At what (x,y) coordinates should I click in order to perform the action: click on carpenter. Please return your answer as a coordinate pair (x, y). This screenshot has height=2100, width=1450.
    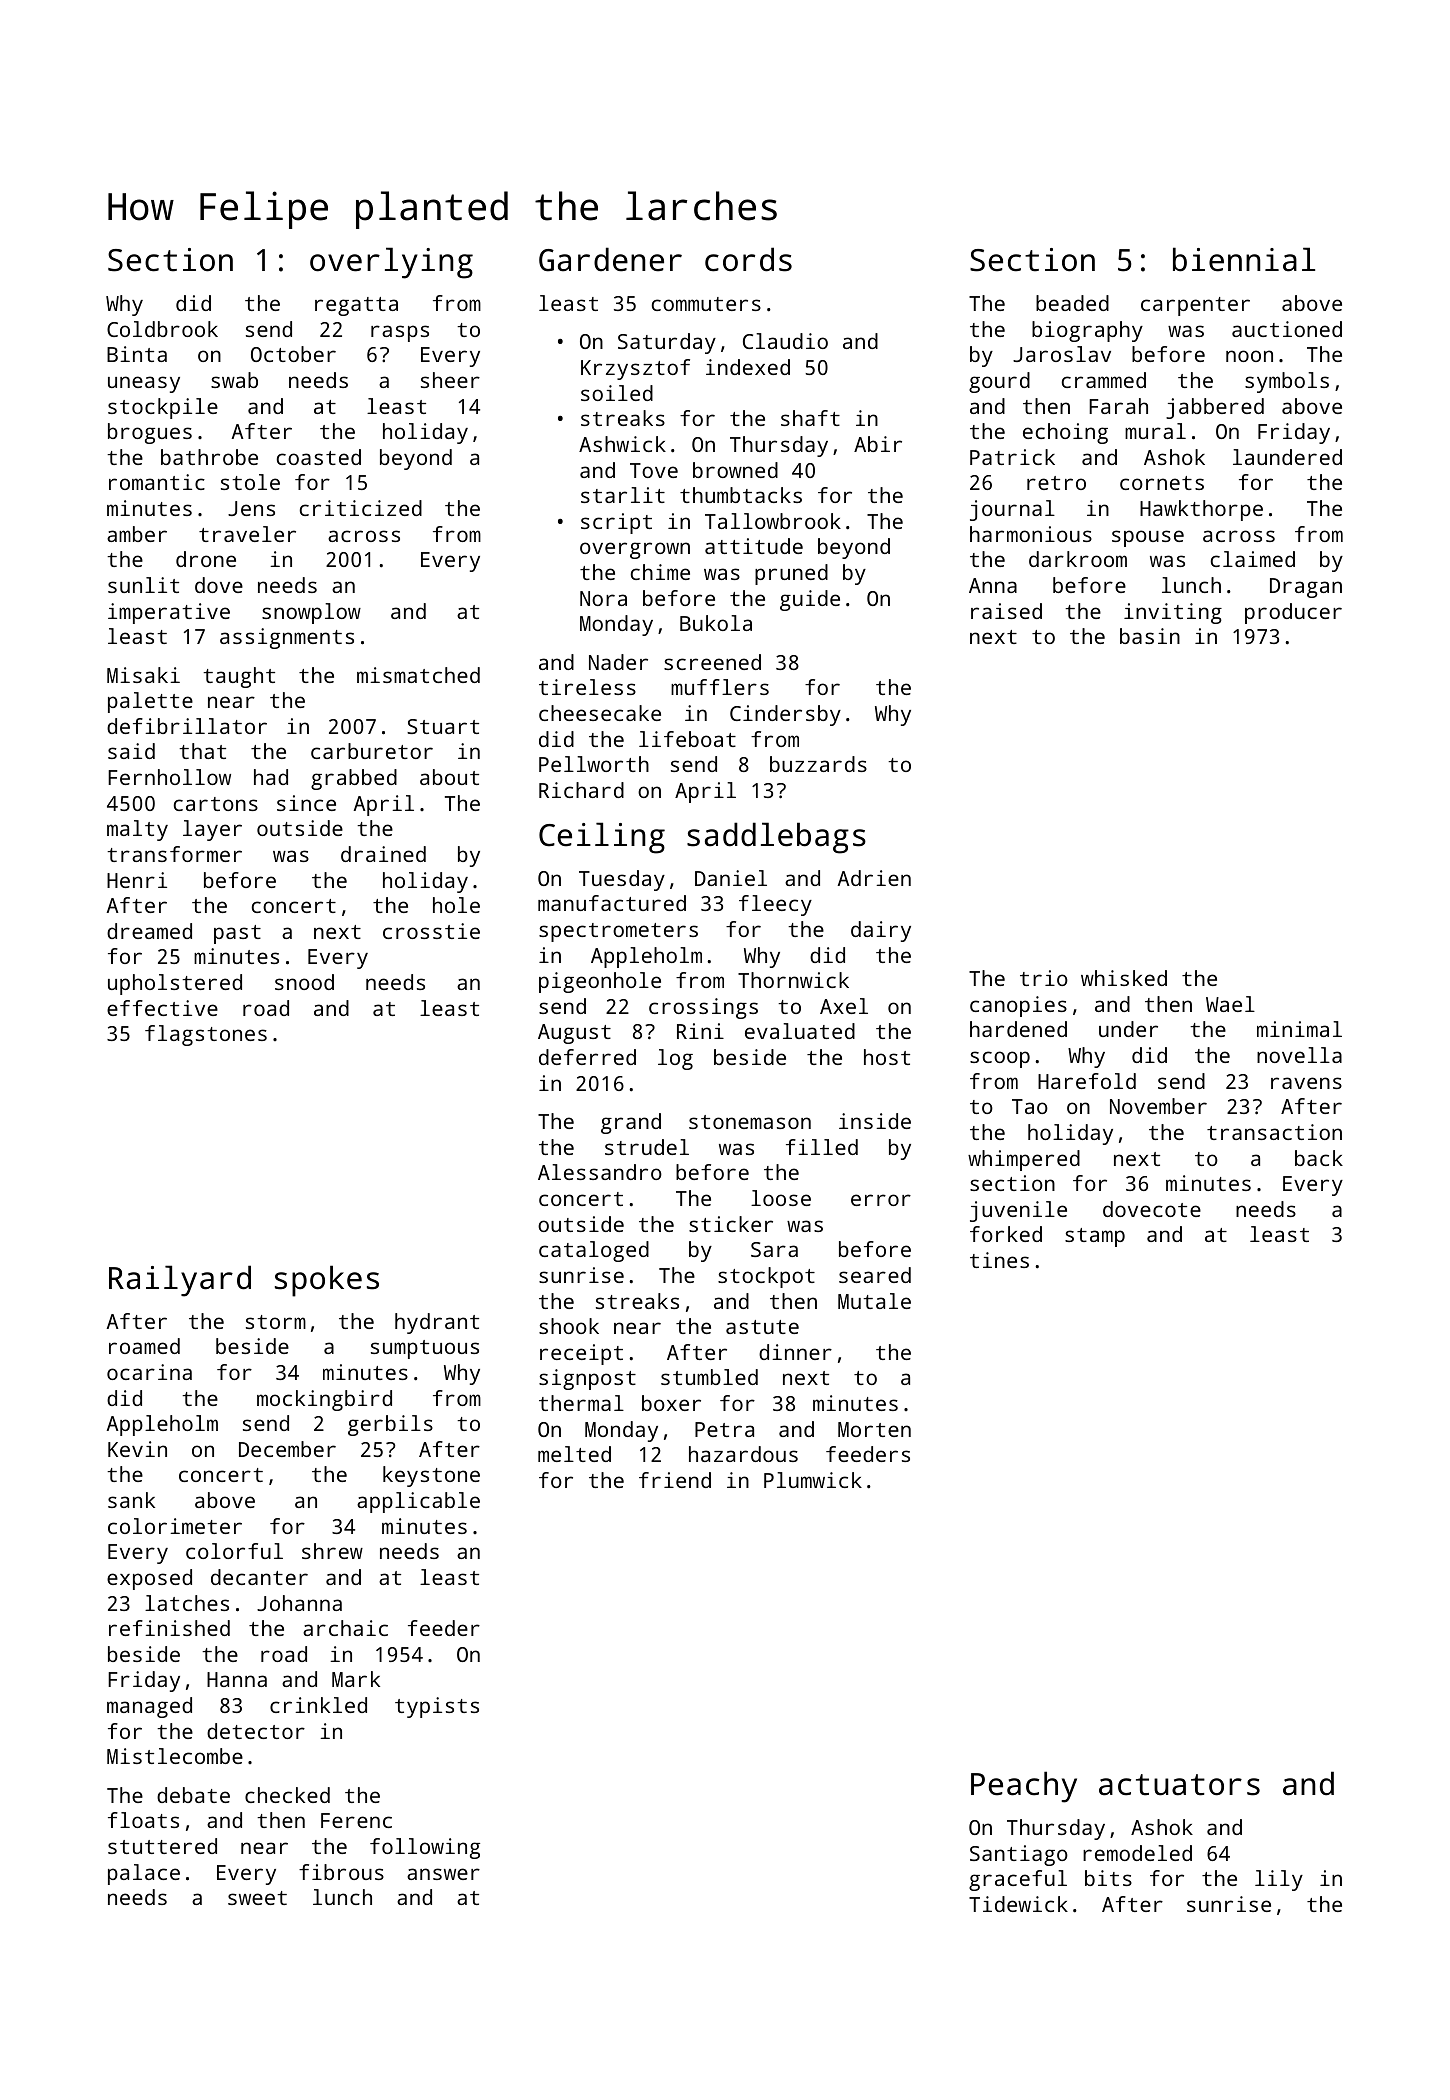
    Looking at the image, I should click on (1195, 306).
